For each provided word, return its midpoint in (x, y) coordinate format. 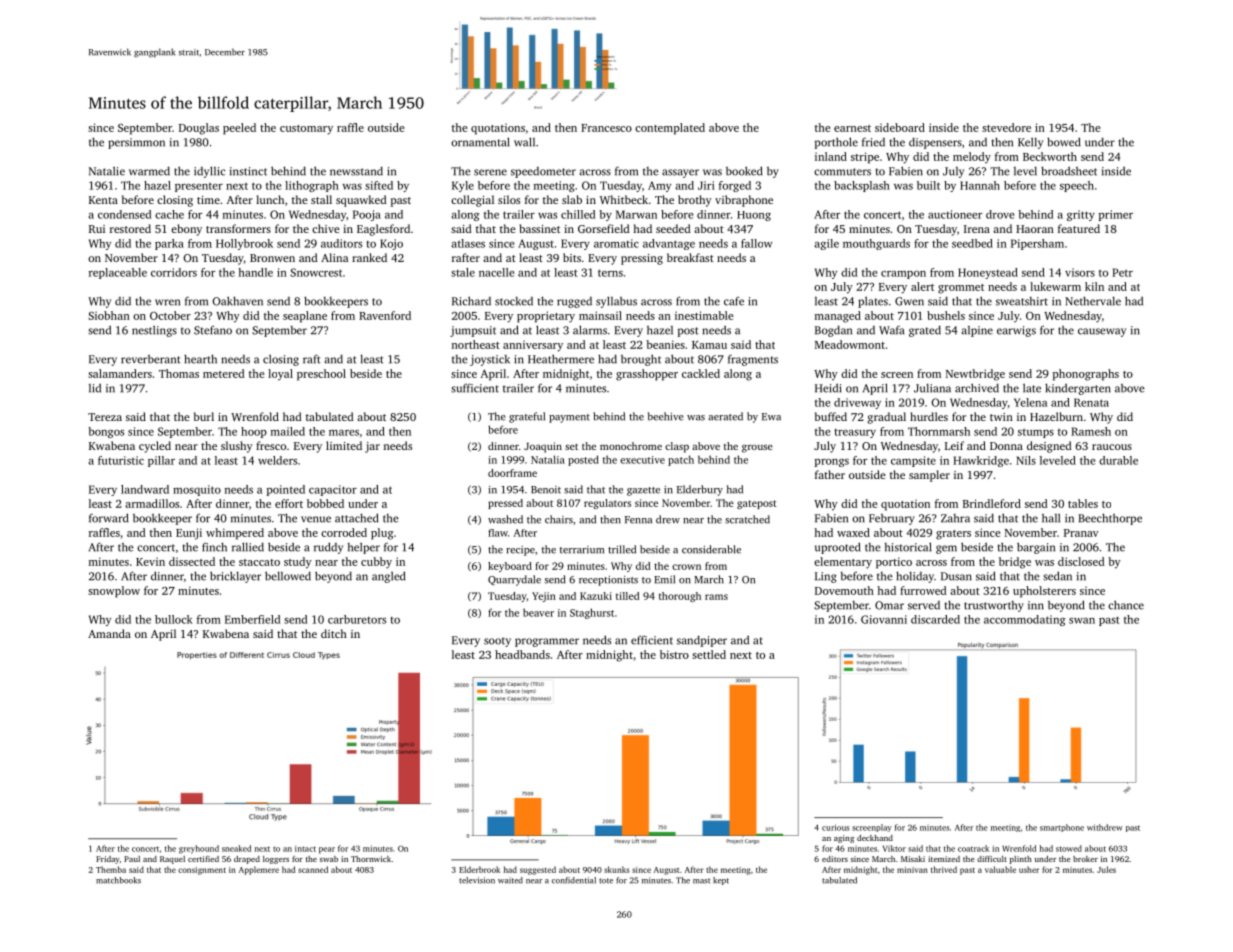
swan (1082, 621)
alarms (590, 330)
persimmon (136, 143)
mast (701, 881)
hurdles (929, 416)
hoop (254, 432)
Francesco (606, 128)
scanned (313, 869)
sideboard (900, 127)
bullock (174, 619)
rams (716, 597)
